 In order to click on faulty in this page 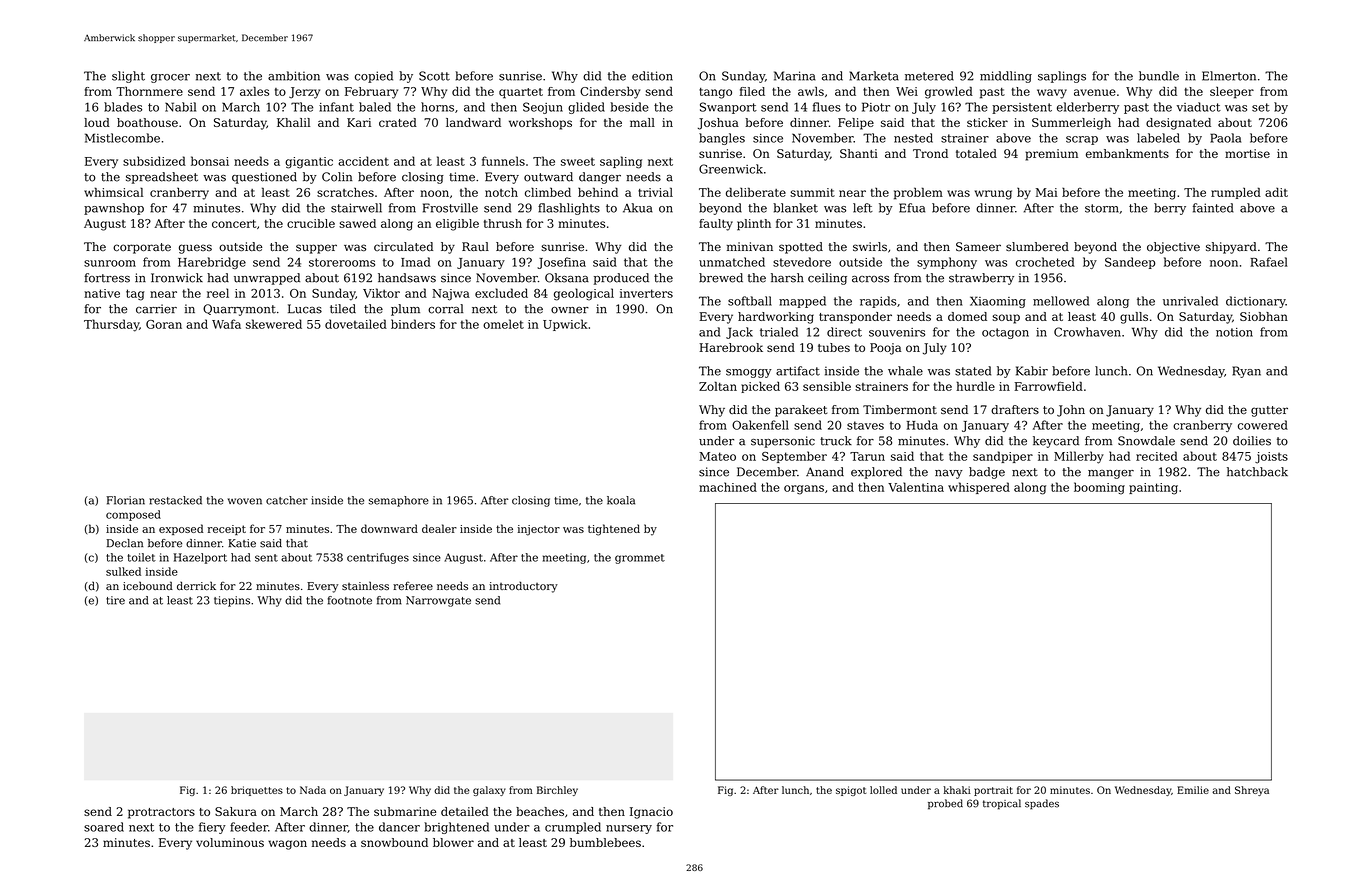, I will do `click(716, 225)`.
